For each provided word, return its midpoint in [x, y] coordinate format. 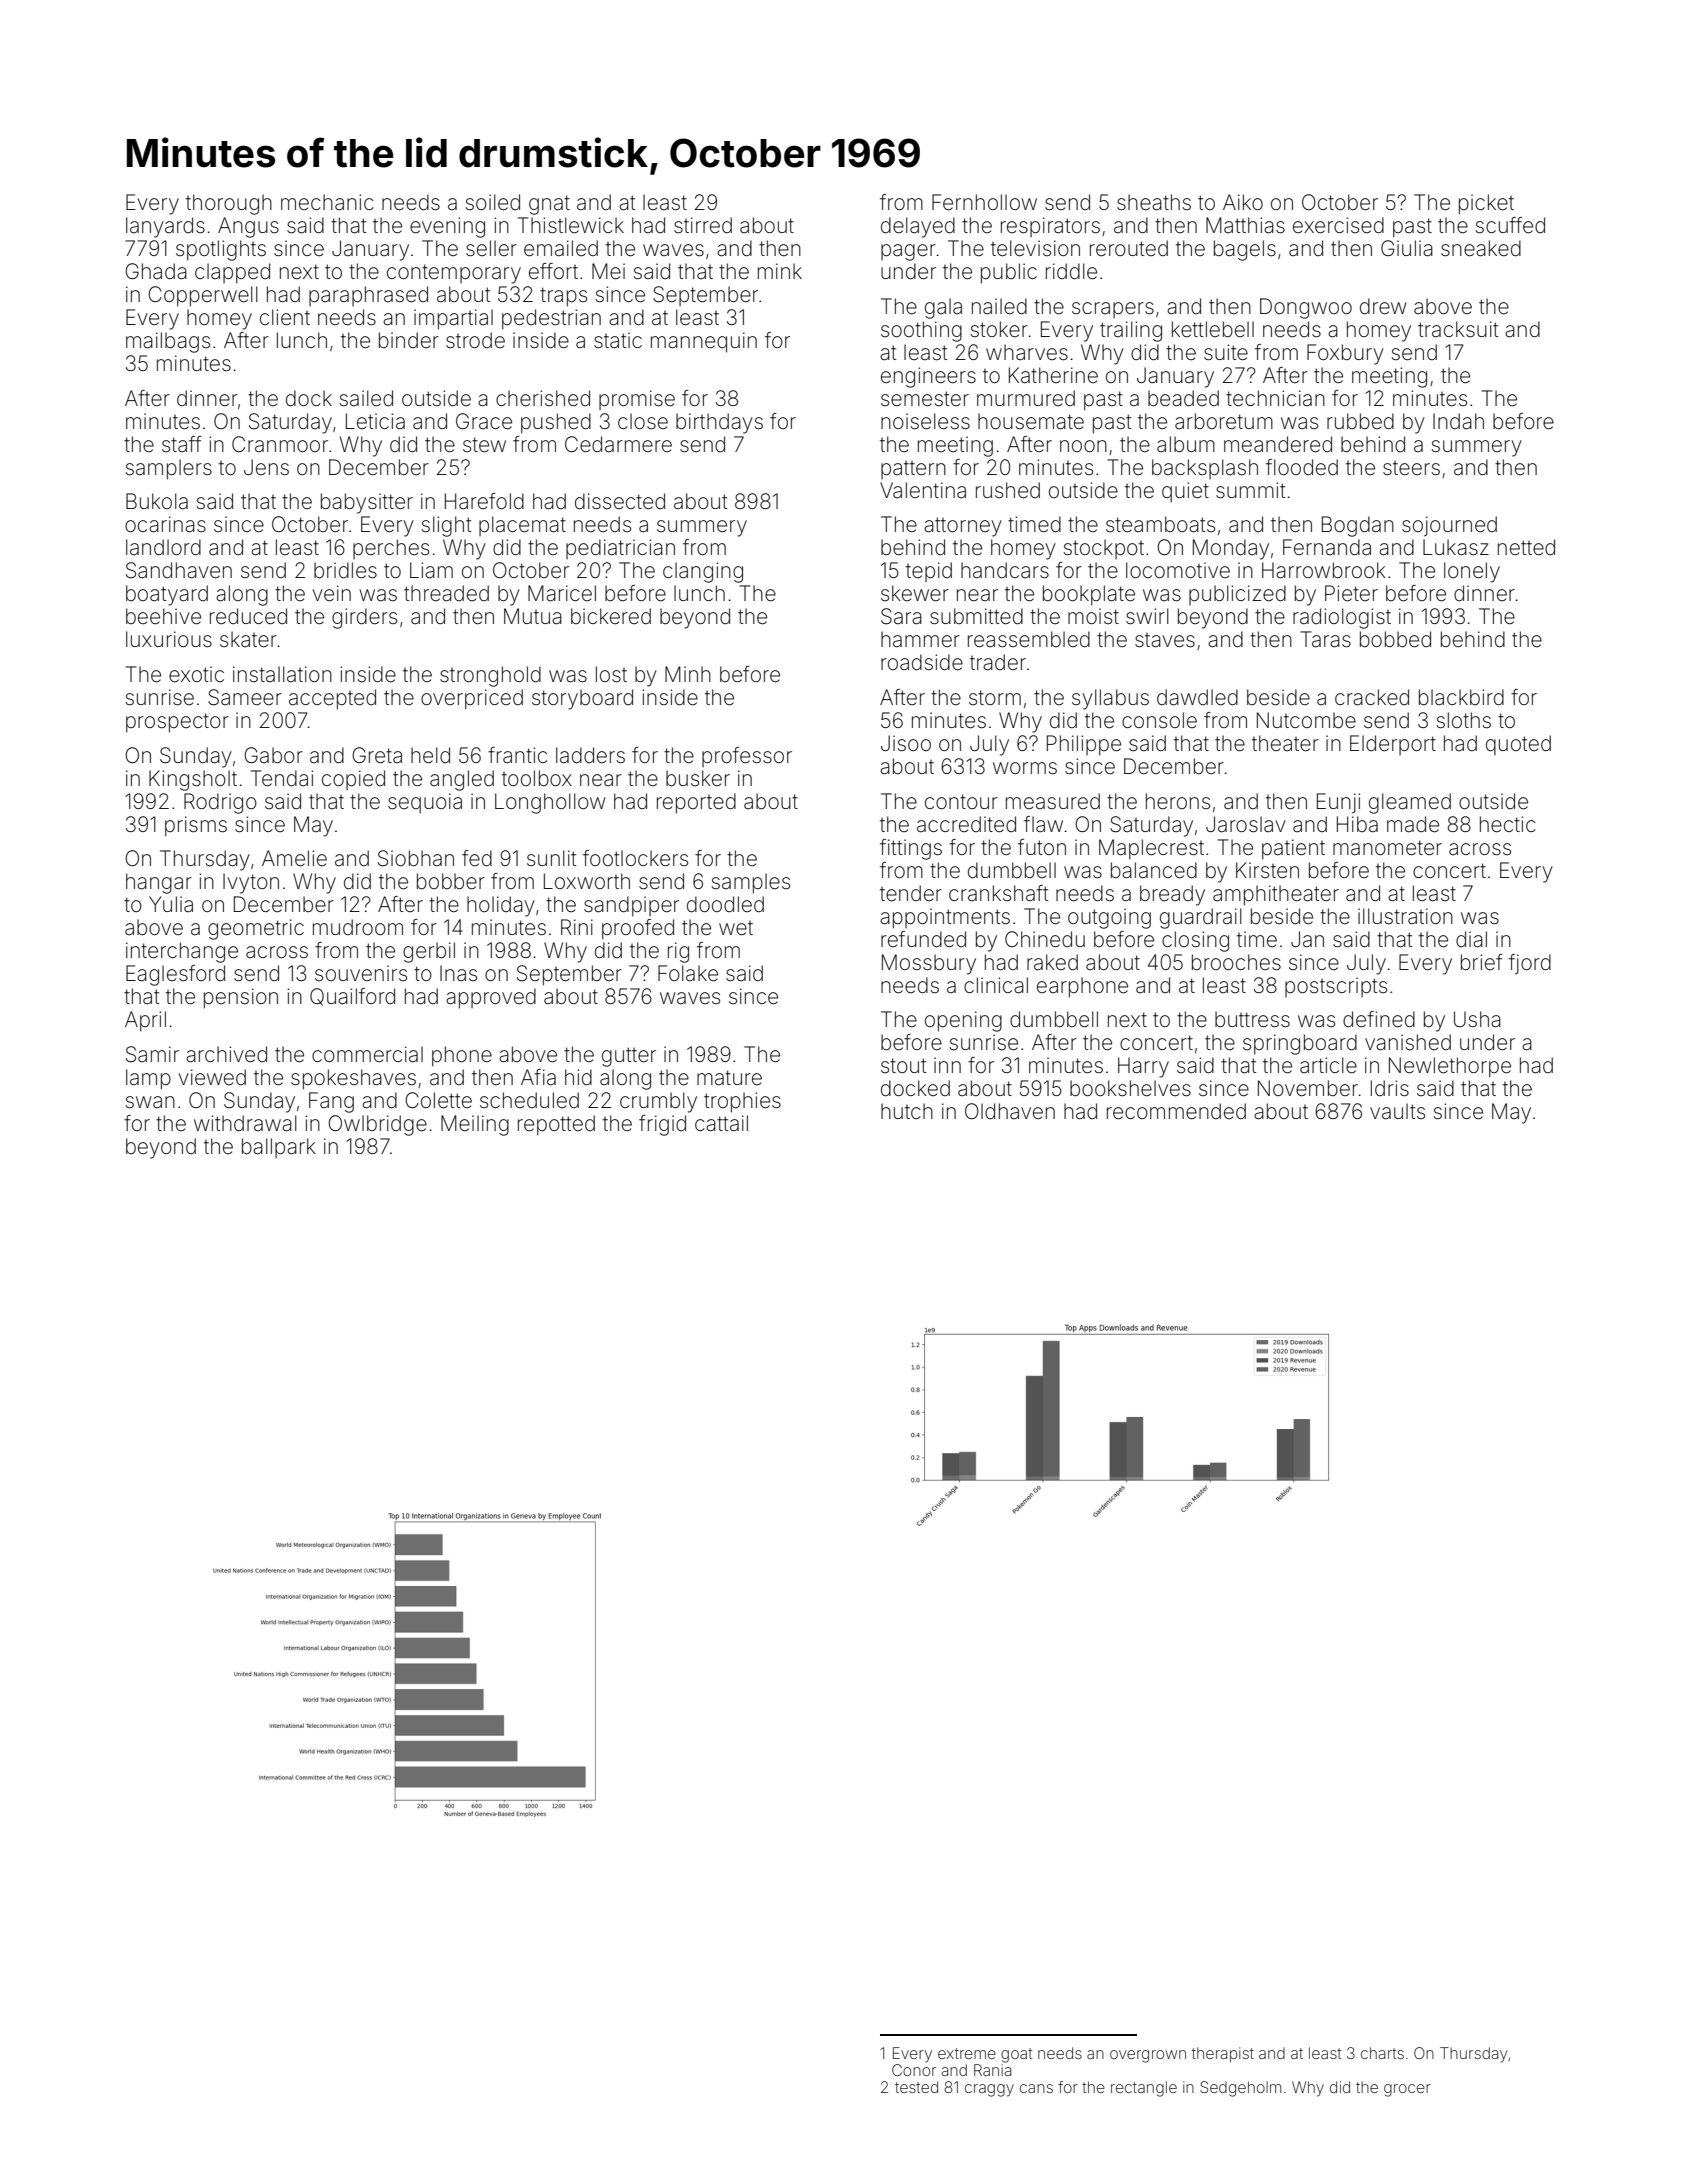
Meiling [475, 1125]
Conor [914, 2070]
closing [1195, 941]
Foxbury [1345, 354]
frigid [662, 1125]
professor [747, 757]
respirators [1050, 227]
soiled [493, 202]
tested [916, 2087]
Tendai [282, 778]
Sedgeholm [1240, 2089]
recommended [1176, 1111]
